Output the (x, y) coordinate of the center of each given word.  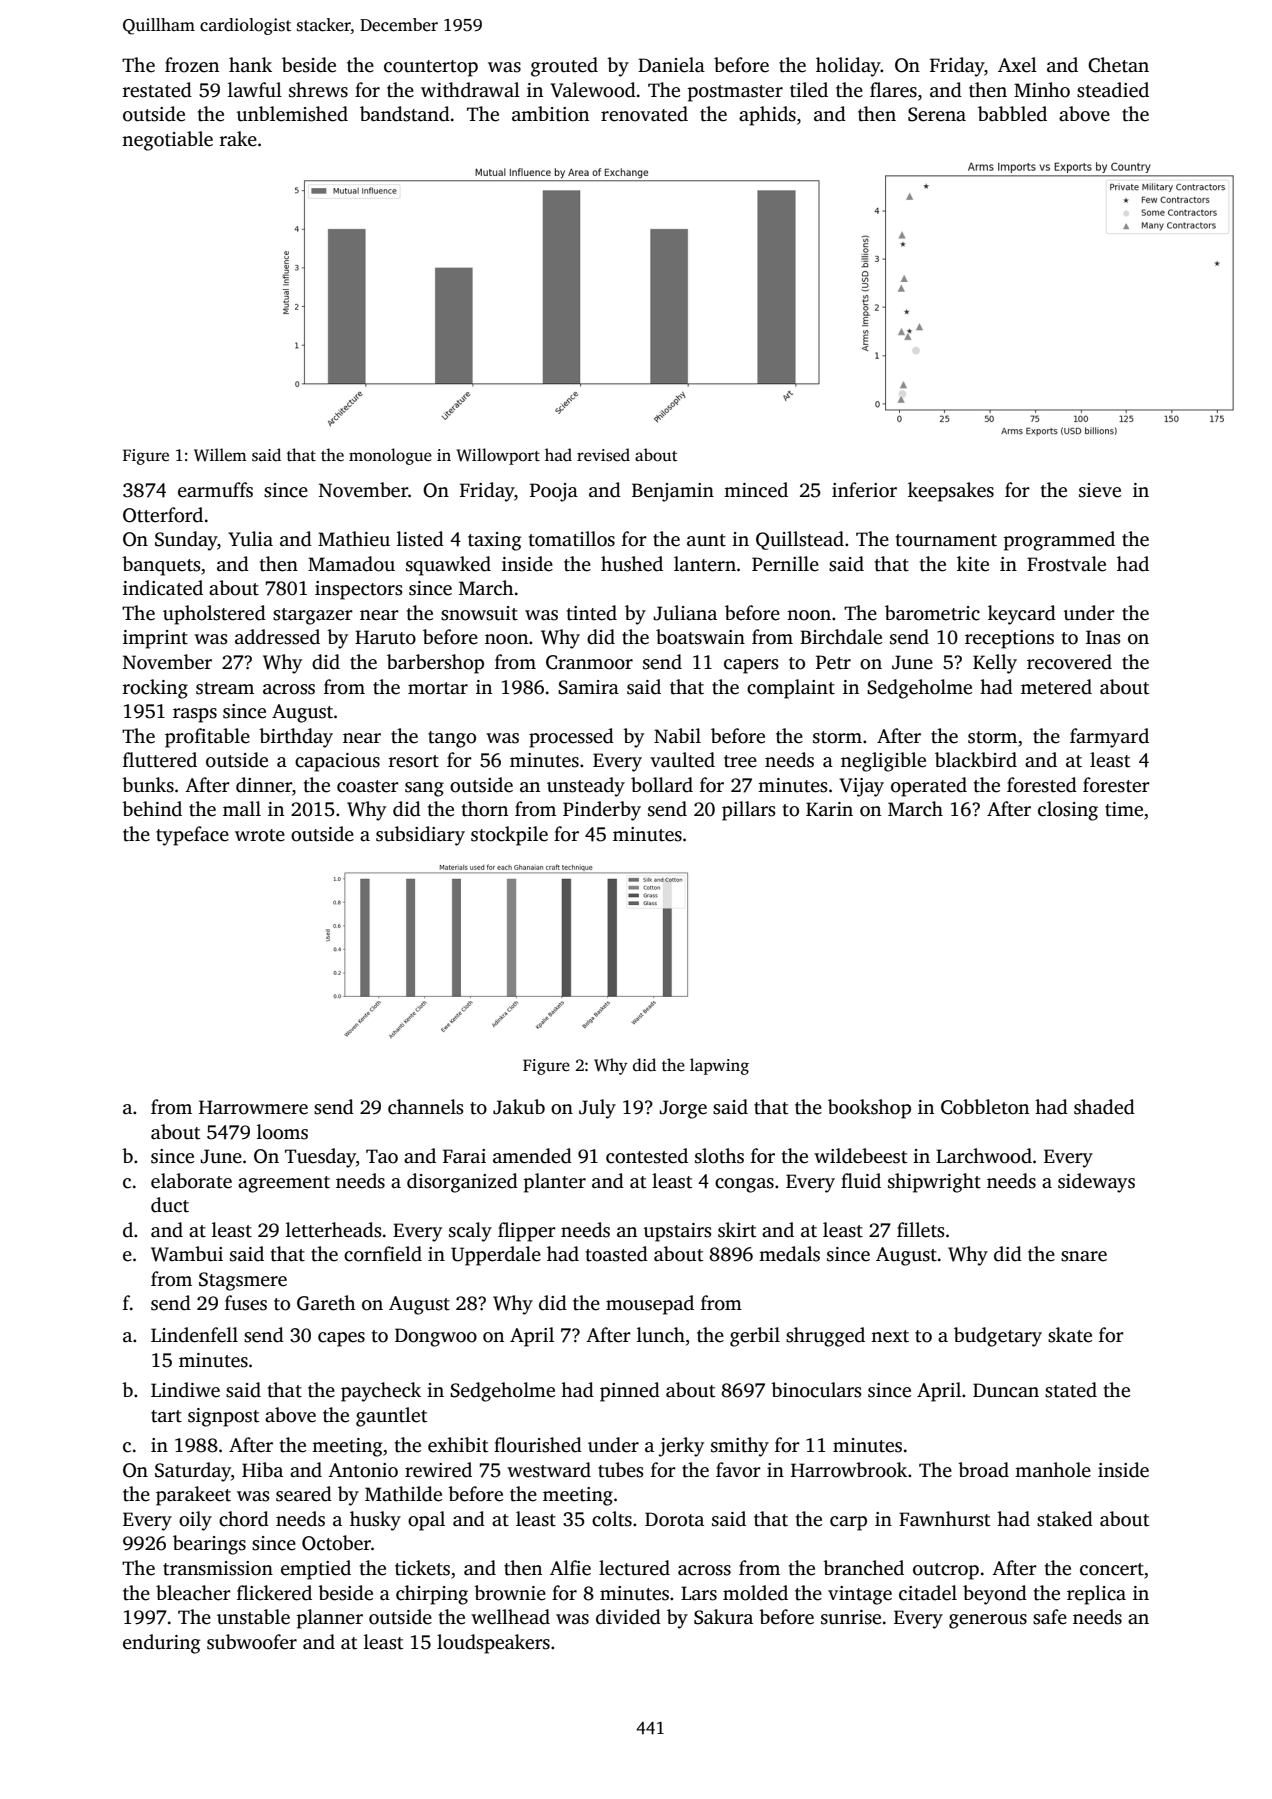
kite (973, 564)
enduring (162, 1644)
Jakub (519, 1107)
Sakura (723, 1617)
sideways (1096, 1183)
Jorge (683, 1109)
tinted (592, 613)
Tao (382, 1156)
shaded (1104, 1107)
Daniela (671, 65)
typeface (192, 836)
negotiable (167, 141)
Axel (1017, 65)
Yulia (250, 539)
